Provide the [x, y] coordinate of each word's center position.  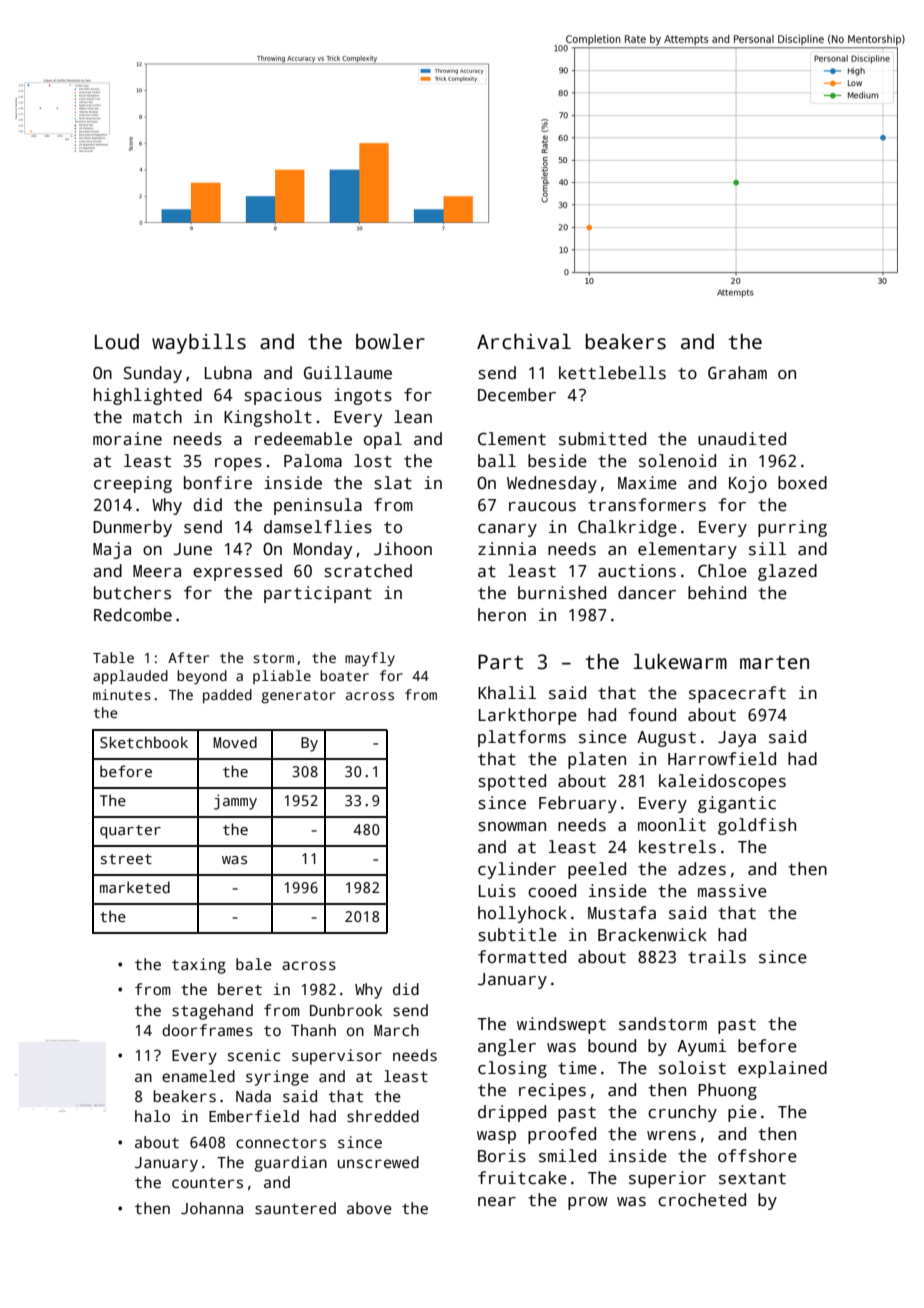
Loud [117, 342]
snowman [512, 827]
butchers [132, 593]
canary [507, 530]
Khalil [507, 693]
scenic [254, 1055]
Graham [737, 373]
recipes [552, 1091]
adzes [702, 869]
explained [782, 1069]
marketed [135, 887]
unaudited [742, 439]
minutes [122, 694]
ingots [363, 396]
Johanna [212, 1208]
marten [774, 662]
